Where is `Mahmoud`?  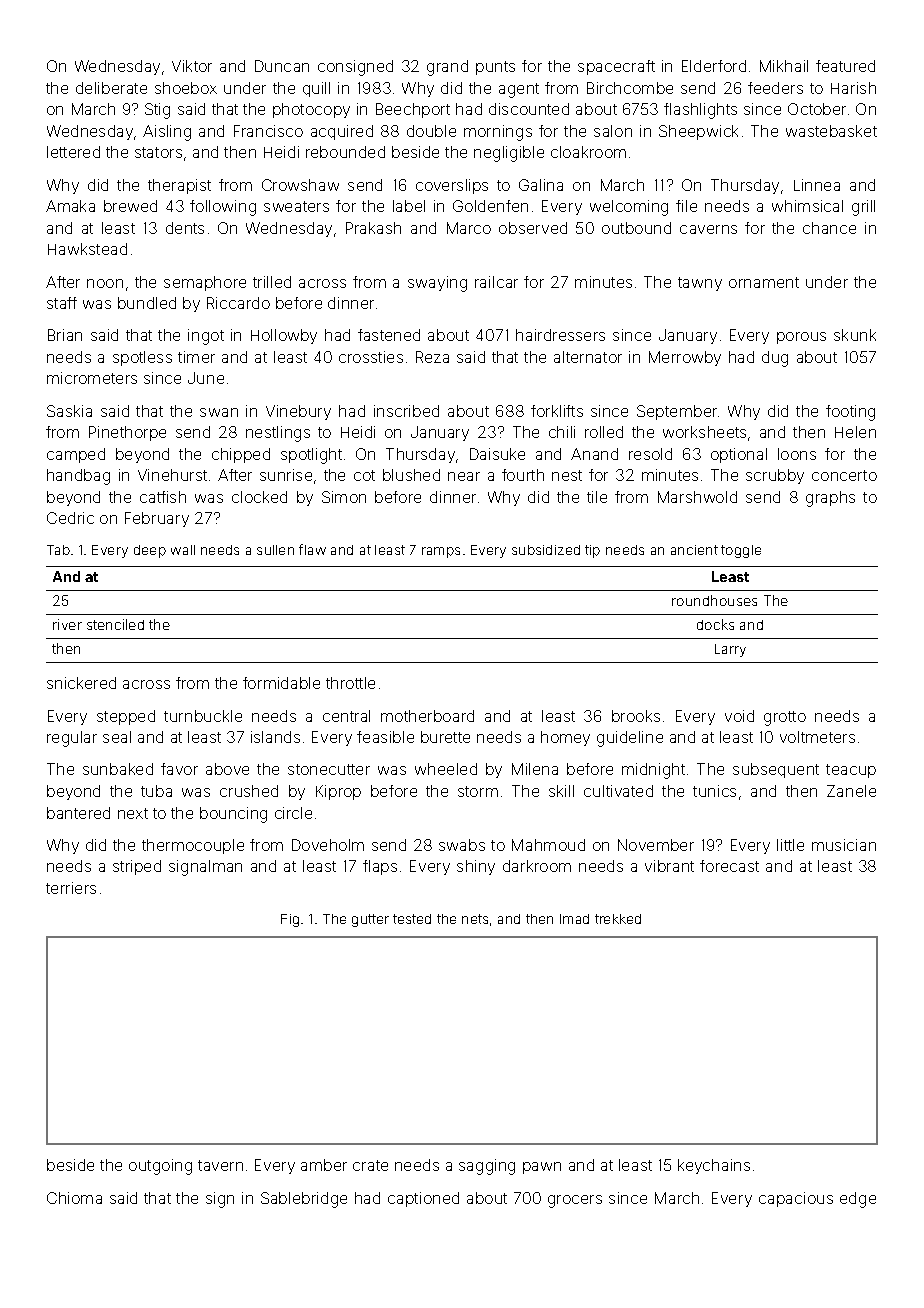
Mahmoud is located at coordinates (548, 845).
